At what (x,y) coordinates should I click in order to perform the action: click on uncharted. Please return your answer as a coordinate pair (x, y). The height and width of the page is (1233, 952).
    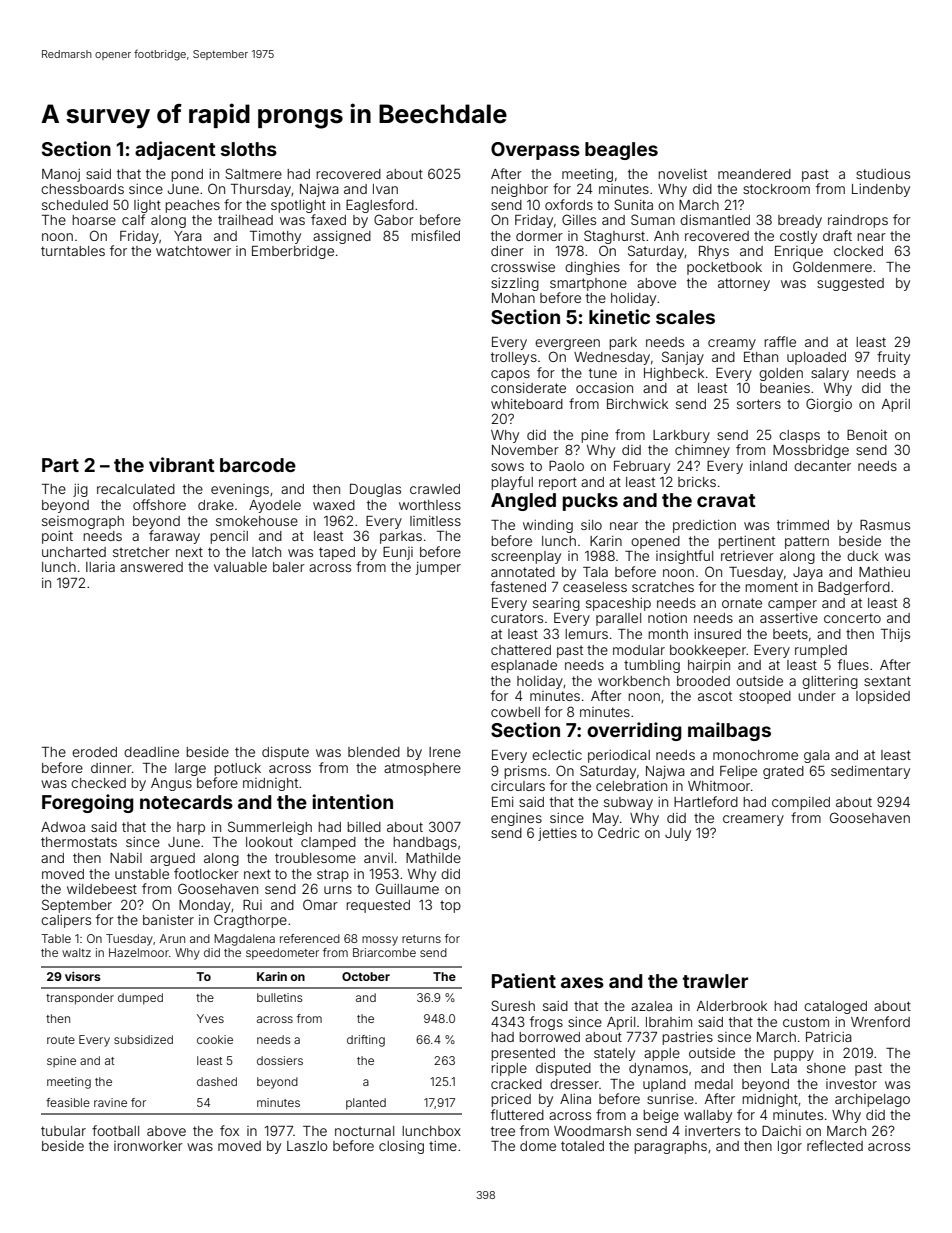
    Looking at the image, I should click on (74, 552).
